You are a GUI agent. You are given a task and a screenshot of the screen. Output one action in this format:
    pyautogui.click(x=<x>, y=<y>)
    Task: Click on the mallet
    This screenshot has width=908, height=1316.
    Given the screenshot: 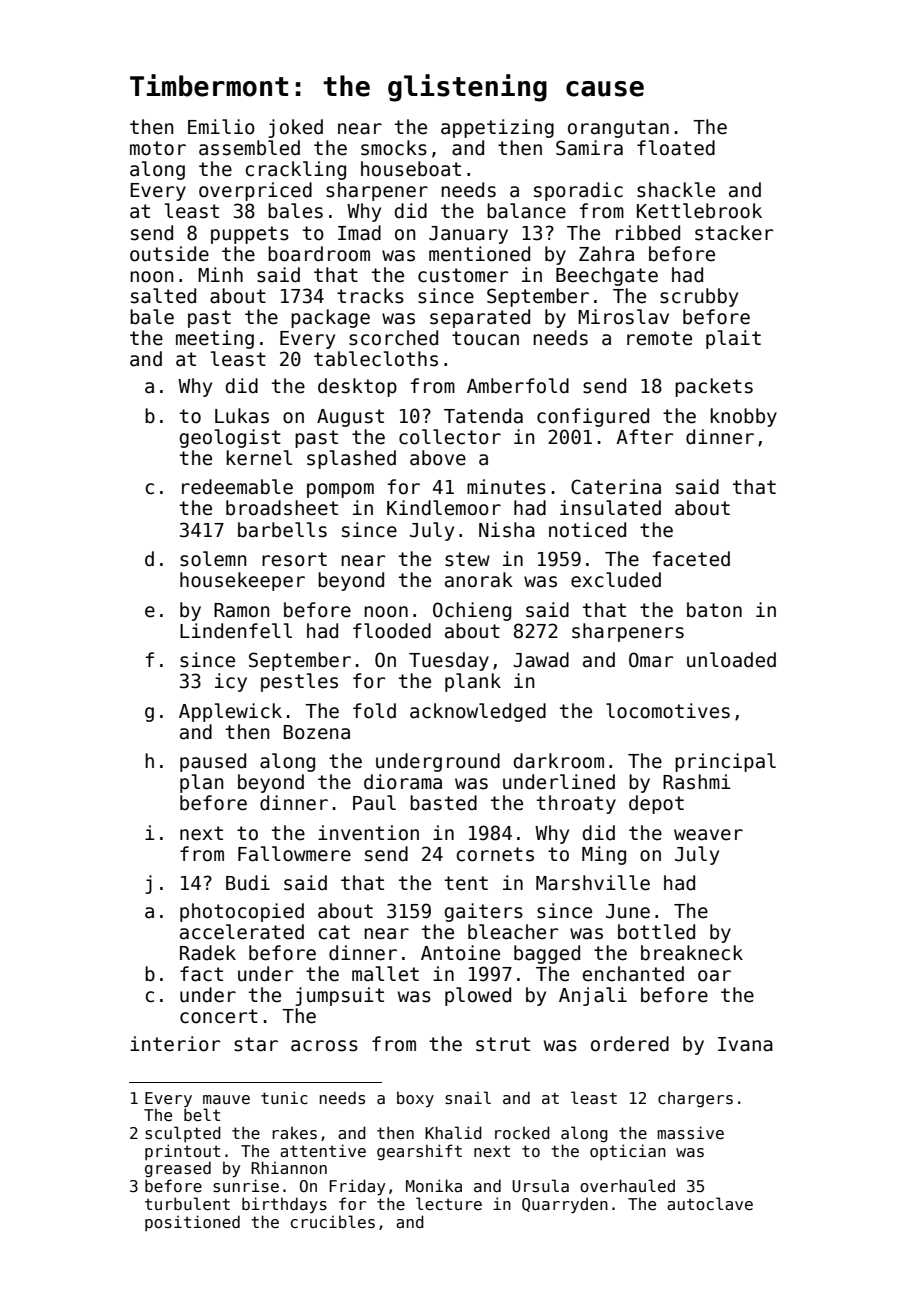 What is the action you would take?
    pyautogui.click(x=385, y=974)
